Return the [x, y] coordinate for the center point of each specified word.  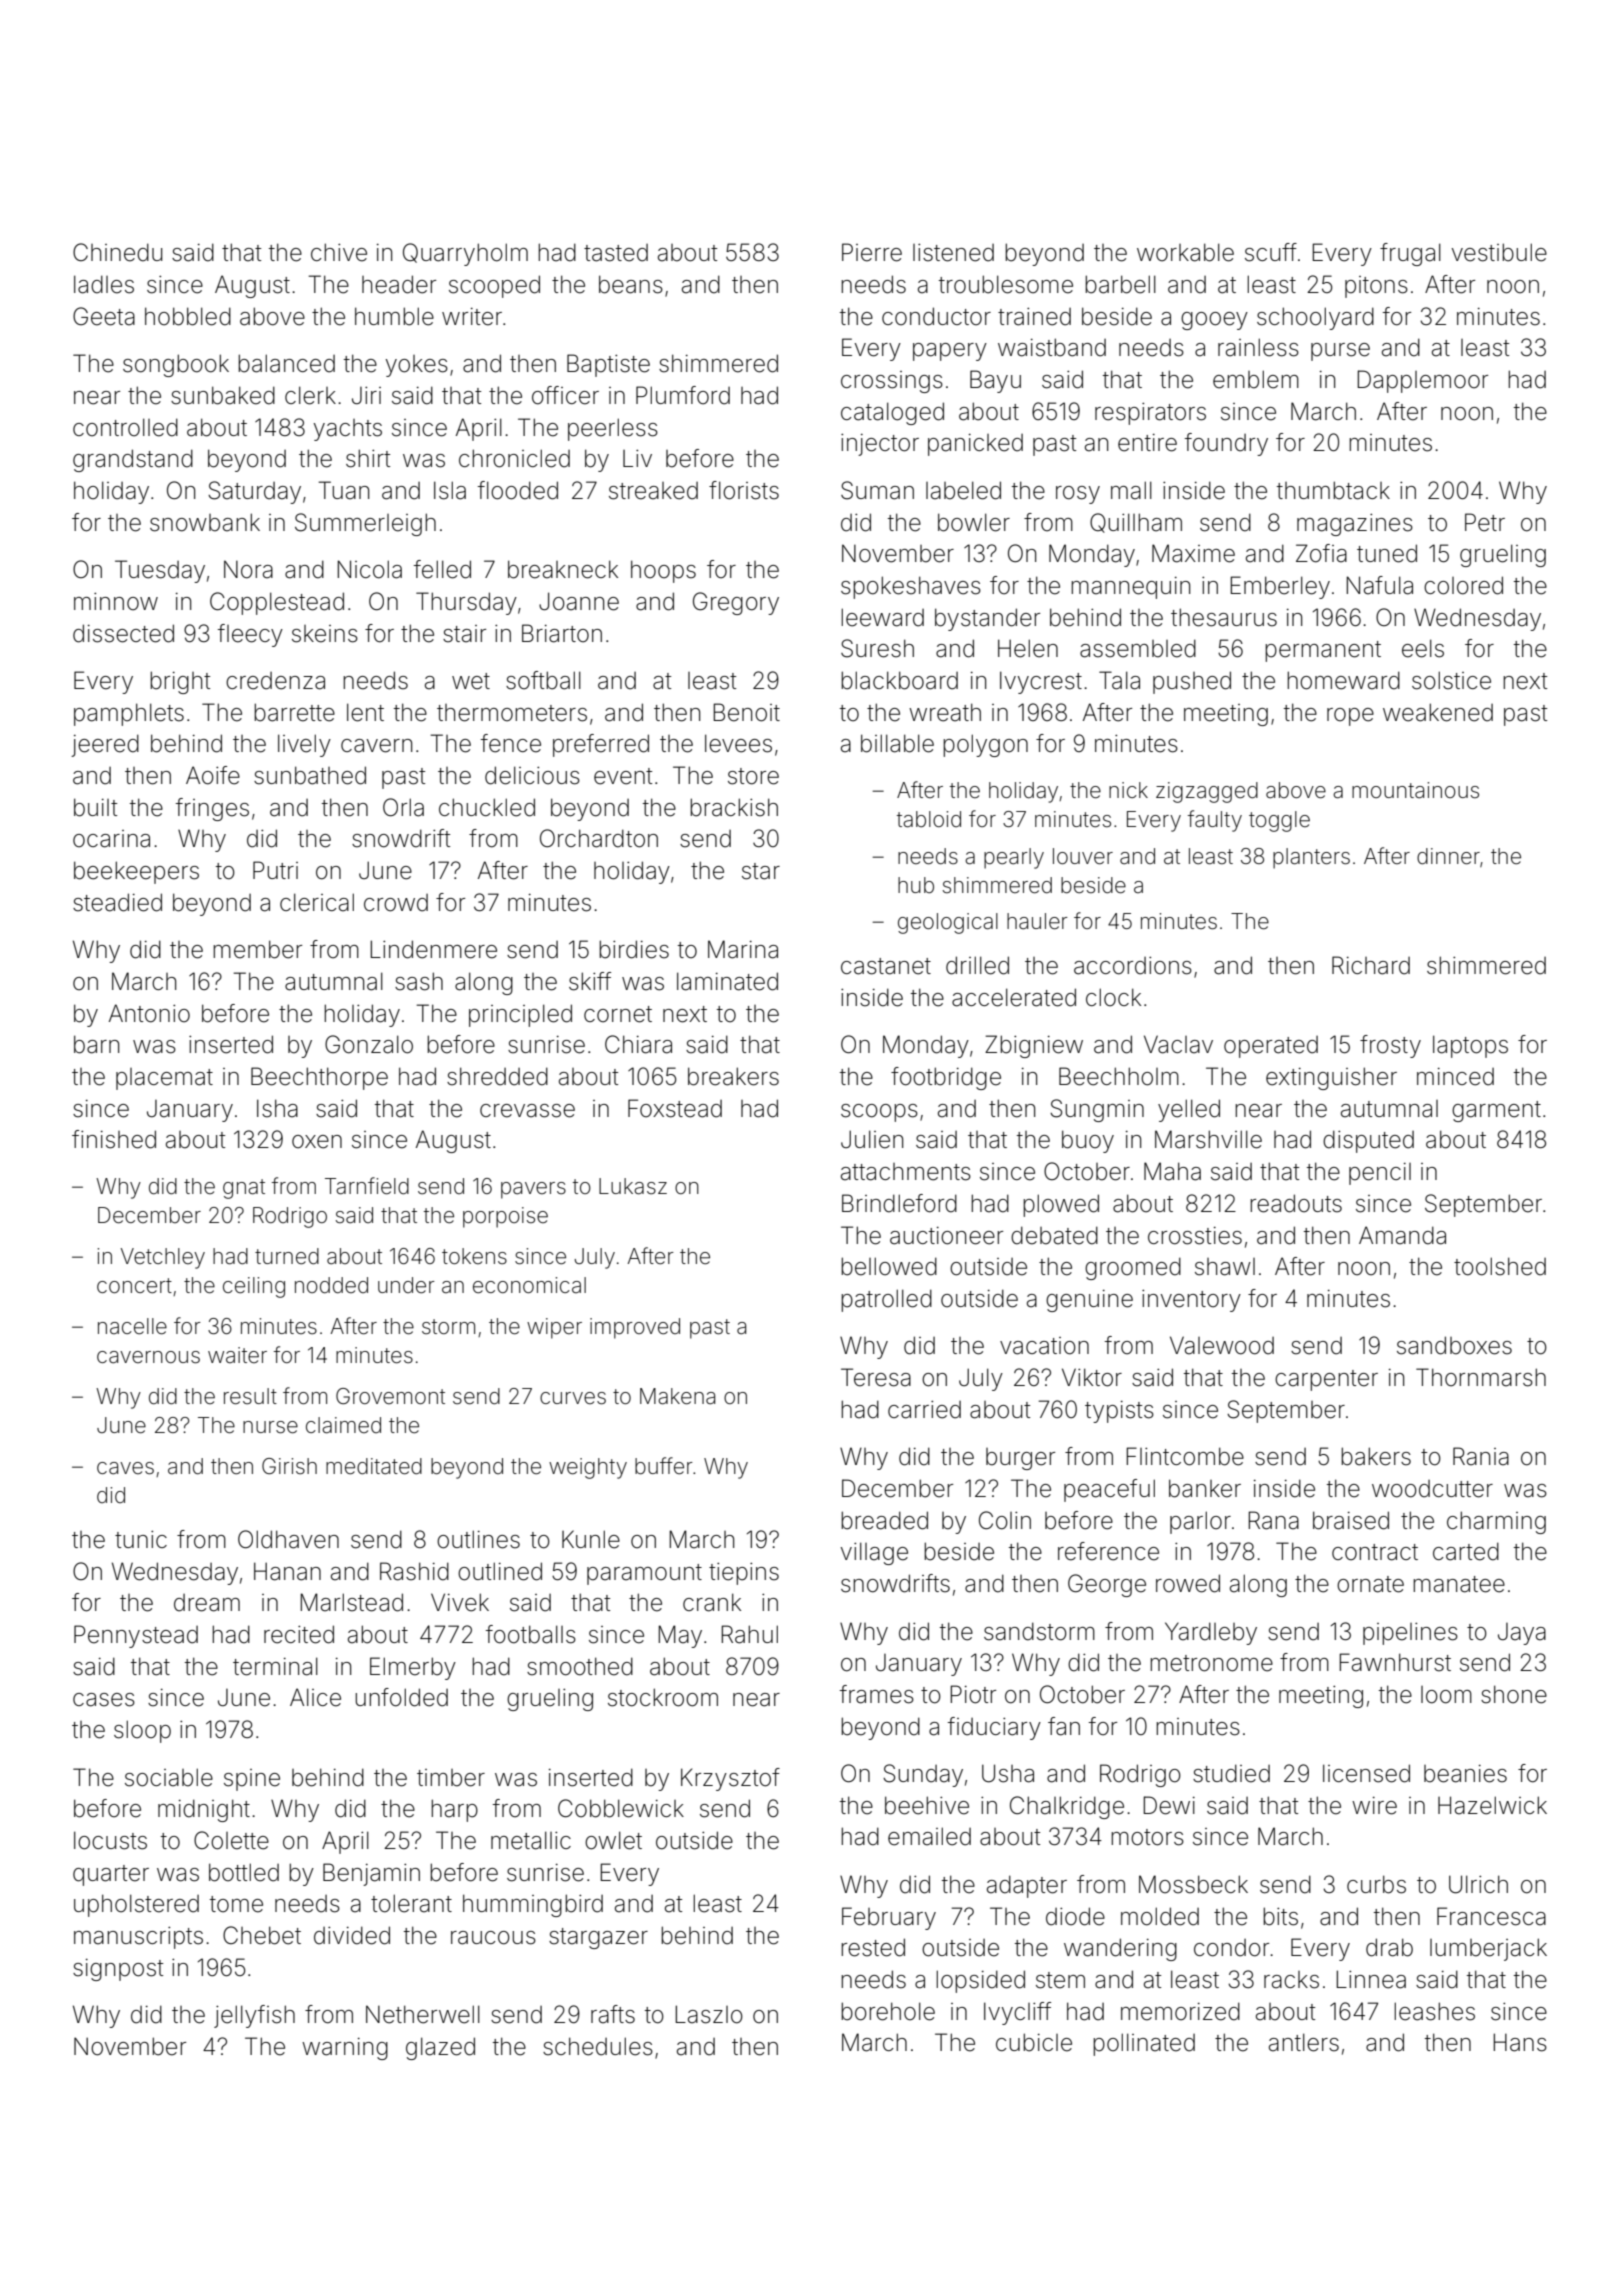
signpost [118, 1970]
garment [1496, 1111]
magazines [1355, 525]
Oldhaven [288, 1539]
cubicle [1034, 2042]
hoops [663, 571]
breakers [733, 1076]
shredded [497, 1076]
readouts [1296, 1203]
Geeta [104, 316]
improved [635, 1328]
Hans [1520, 2042]
